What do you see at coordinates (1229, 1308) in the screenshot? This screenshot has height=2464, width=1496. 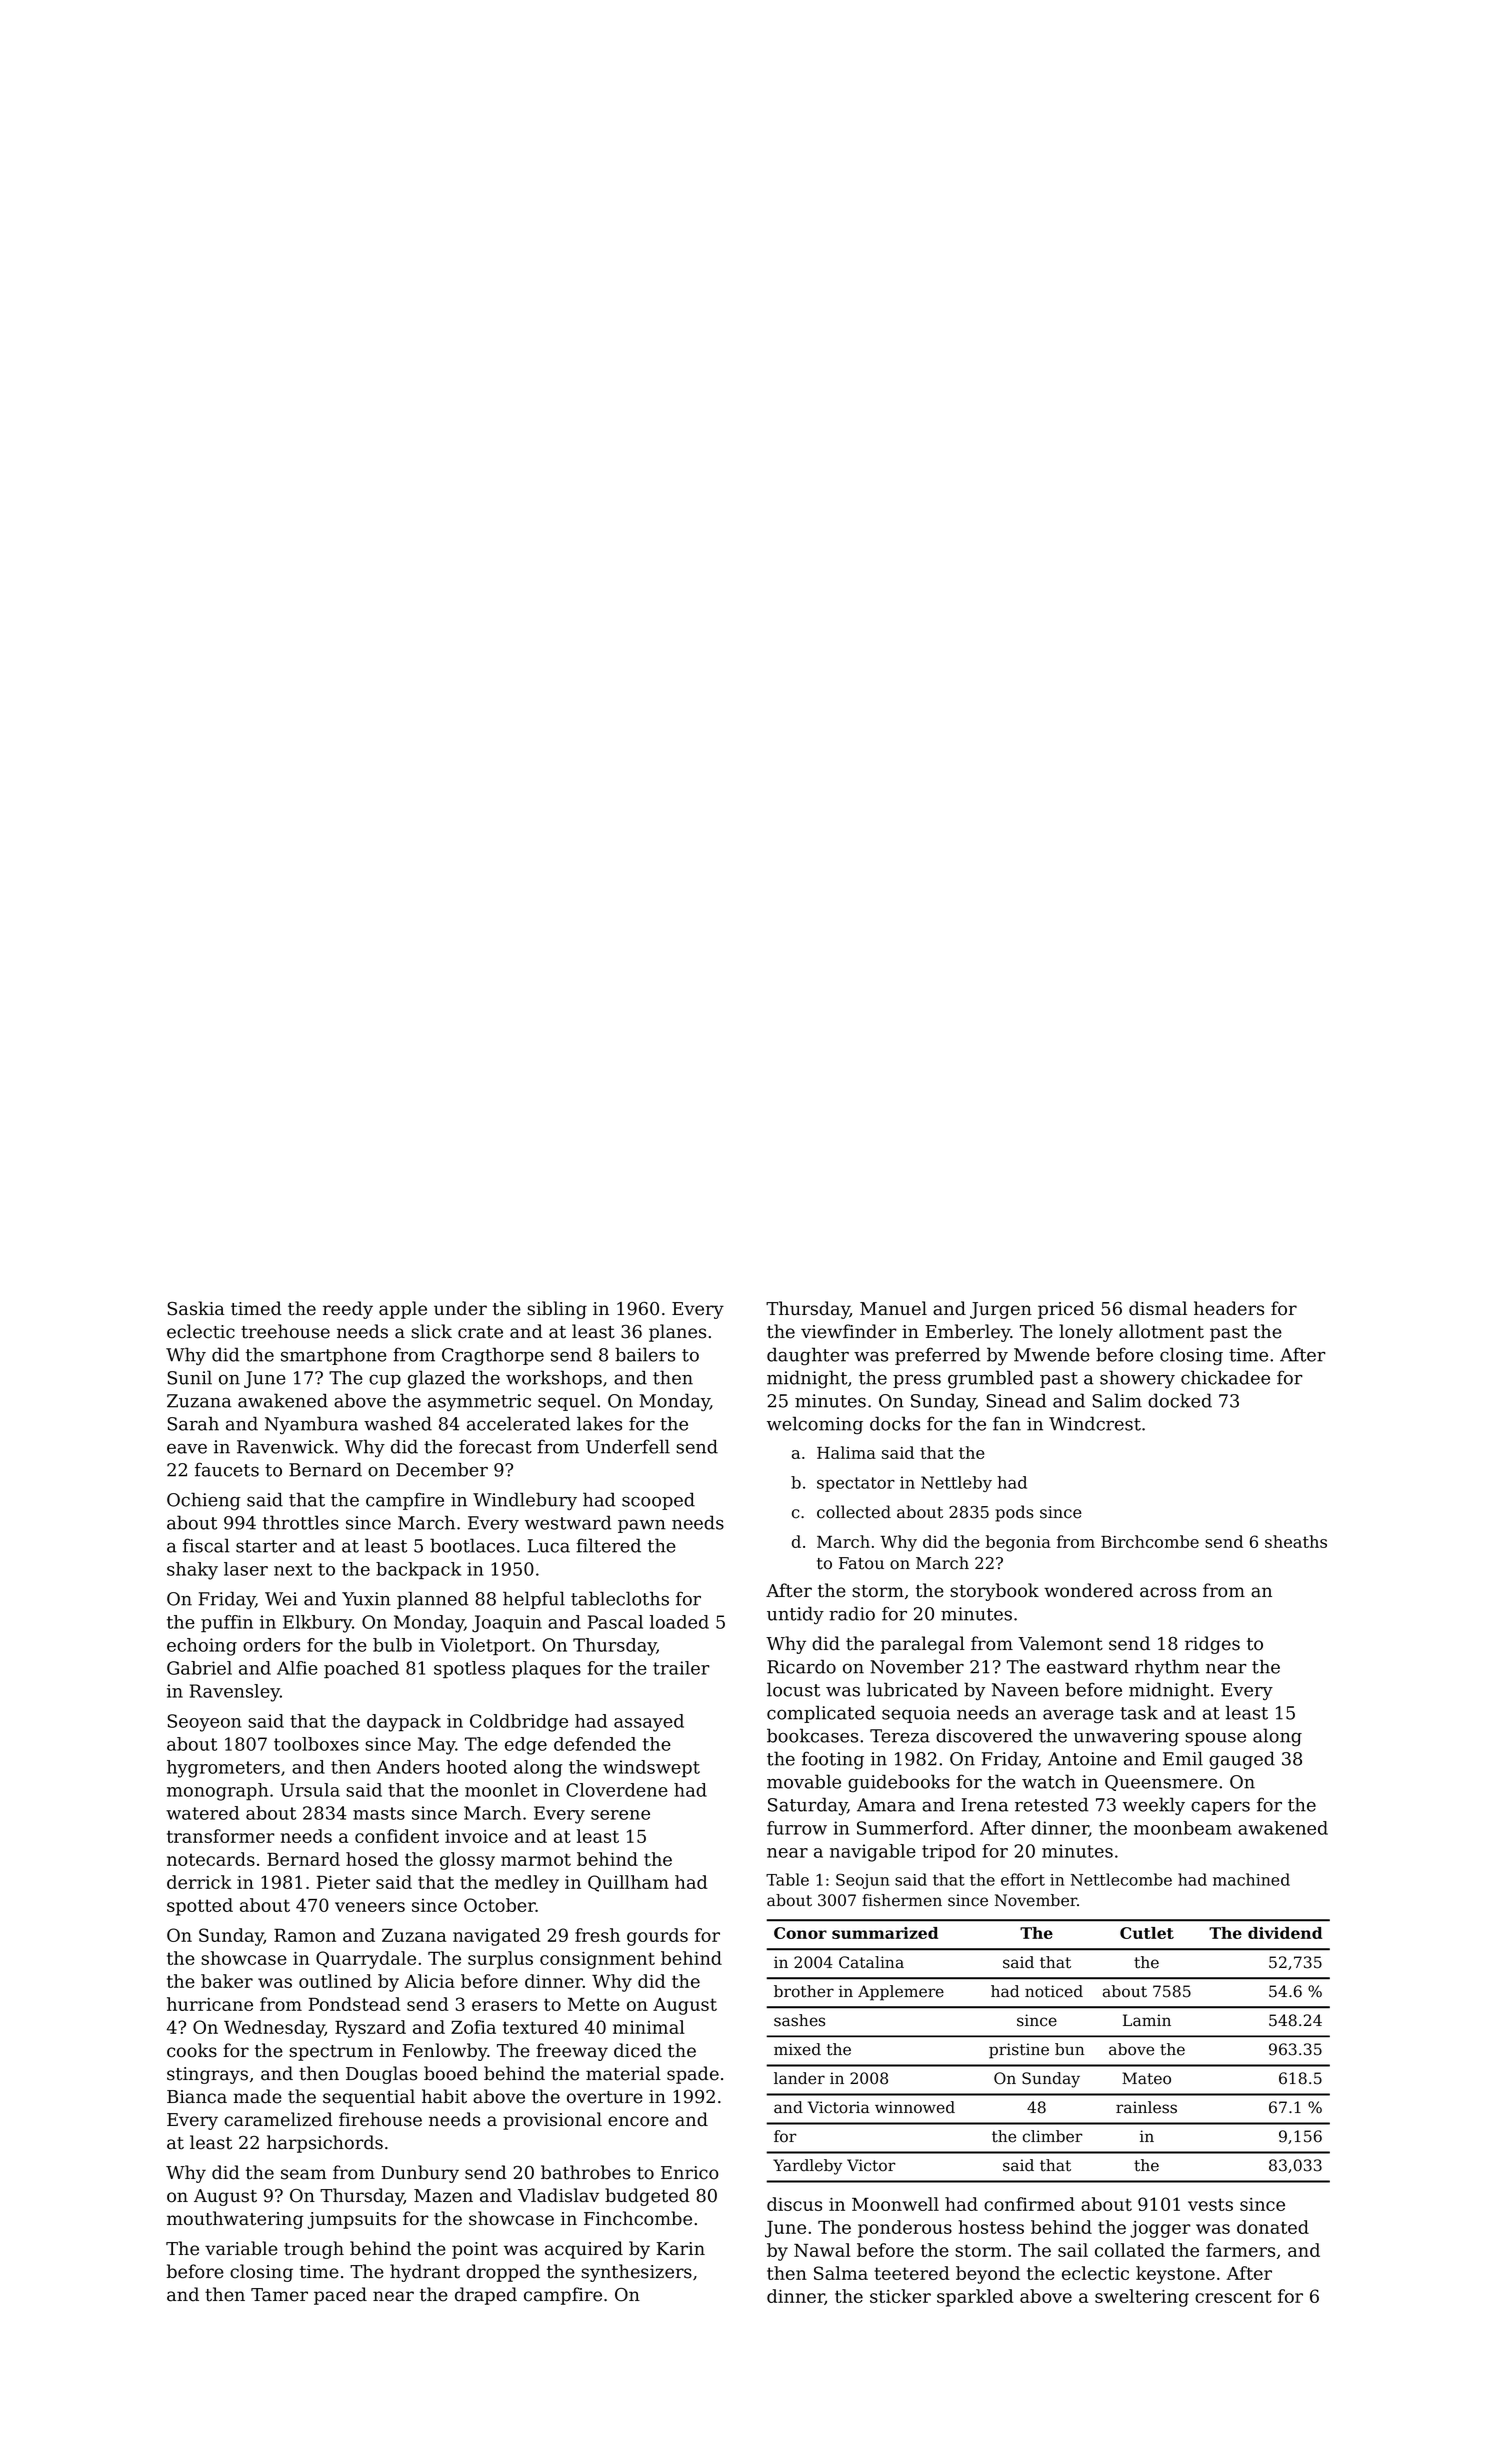 I see `headers` at bounding box center [1229, 1308].
